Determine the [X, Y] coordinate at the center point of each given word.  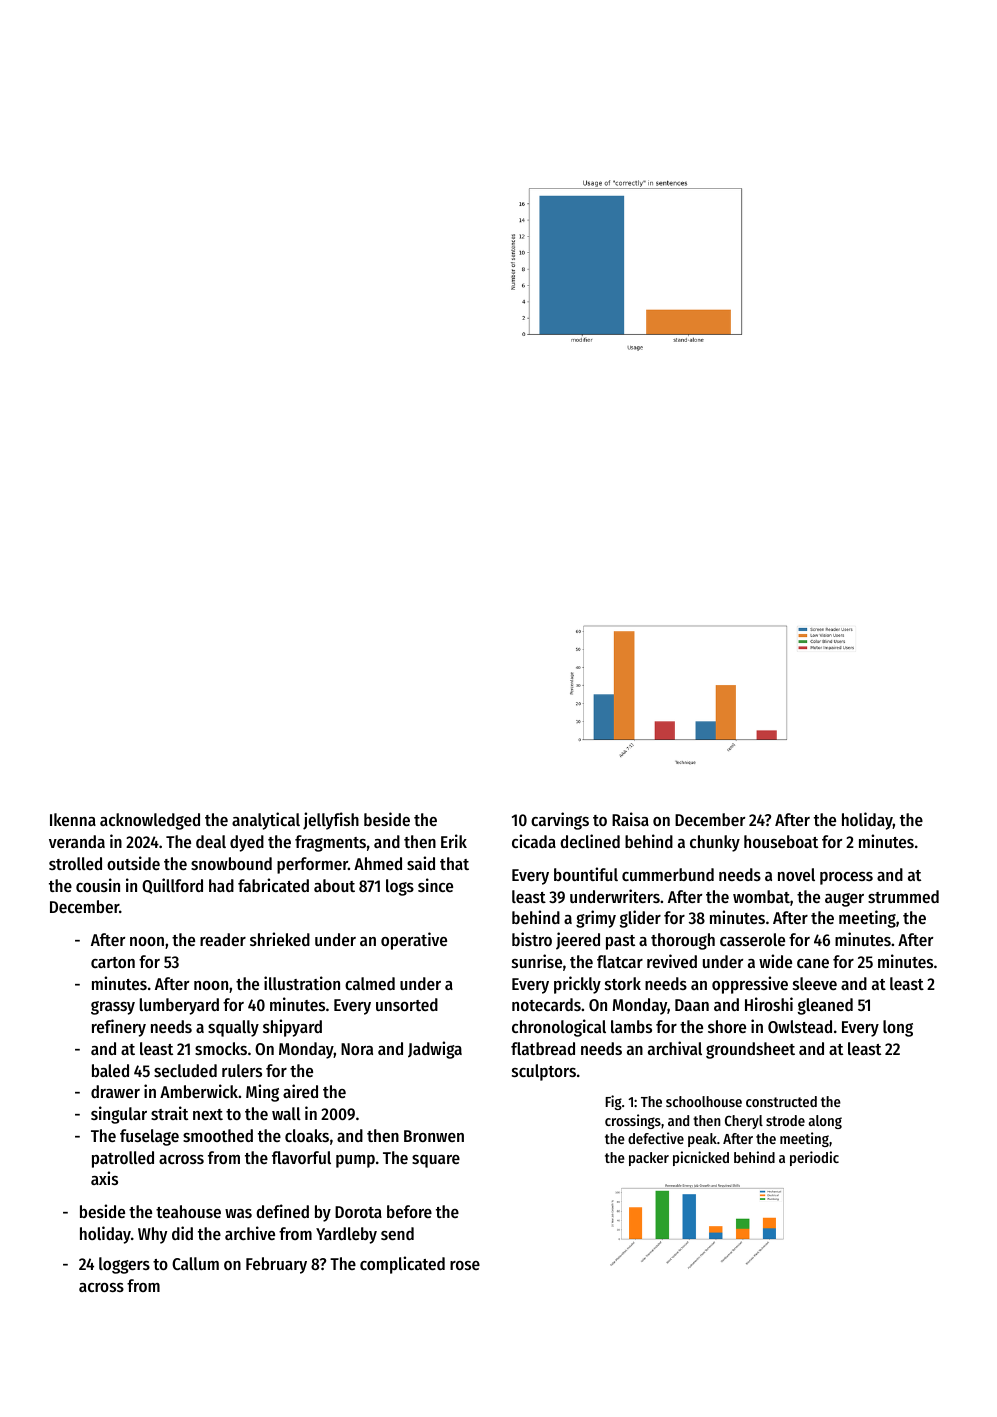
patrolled [123, 1159]
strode [785, 1120]
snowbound [231, 863]
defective [656, 1138]
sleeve [815, 983]
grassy [113, 1008]
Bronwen [434, 1136]
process [846, 878]
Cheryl [744, 1122]
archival [675, 1048]
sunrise [537, 961]
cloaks [307, 1135]
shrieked [280, 939]
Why [152, 1235]
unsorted [407, 1004]
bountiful [586, 874]
